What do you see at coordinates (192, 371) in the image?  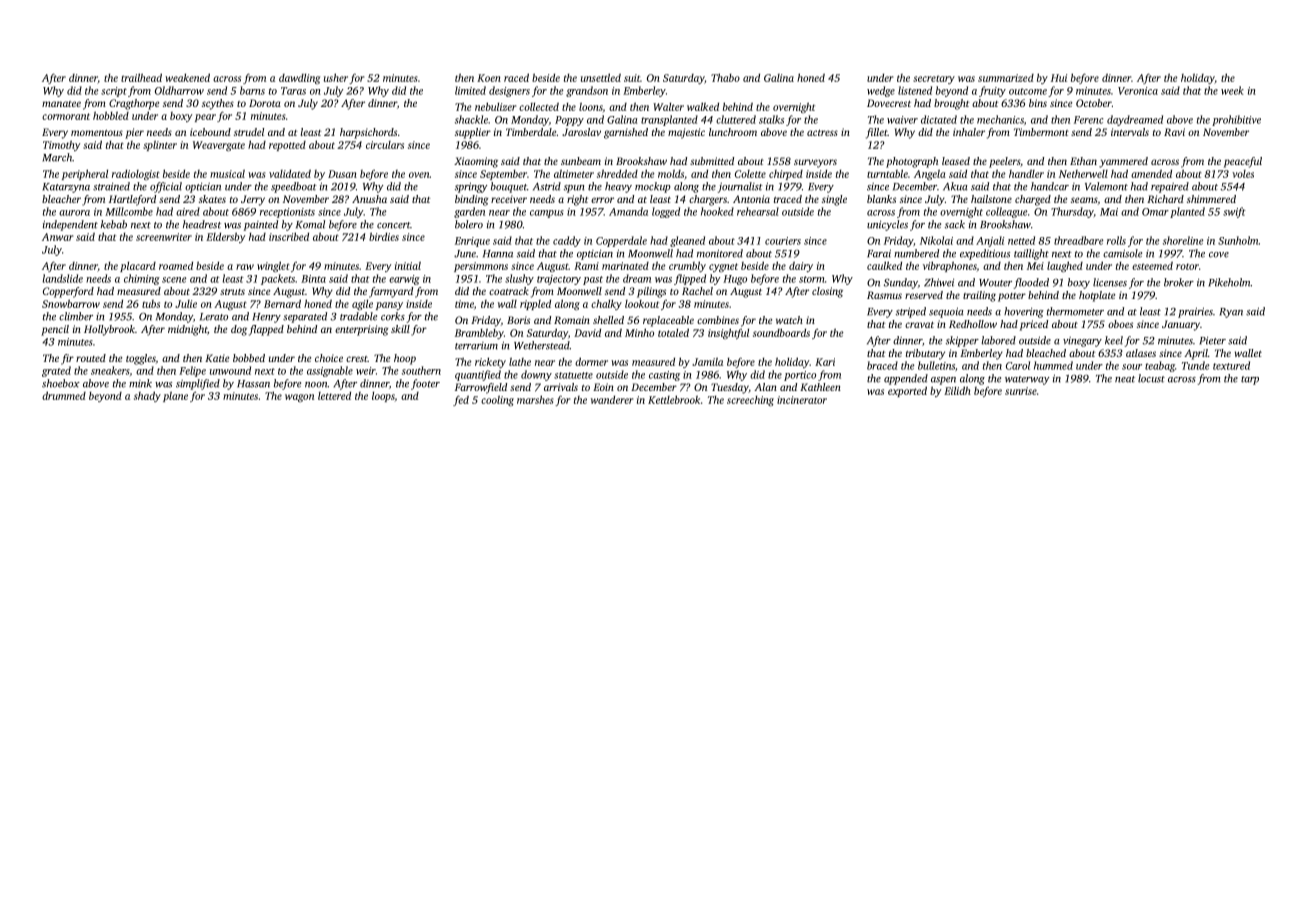 I see `Felipe` at bounding box center [192, 371].
